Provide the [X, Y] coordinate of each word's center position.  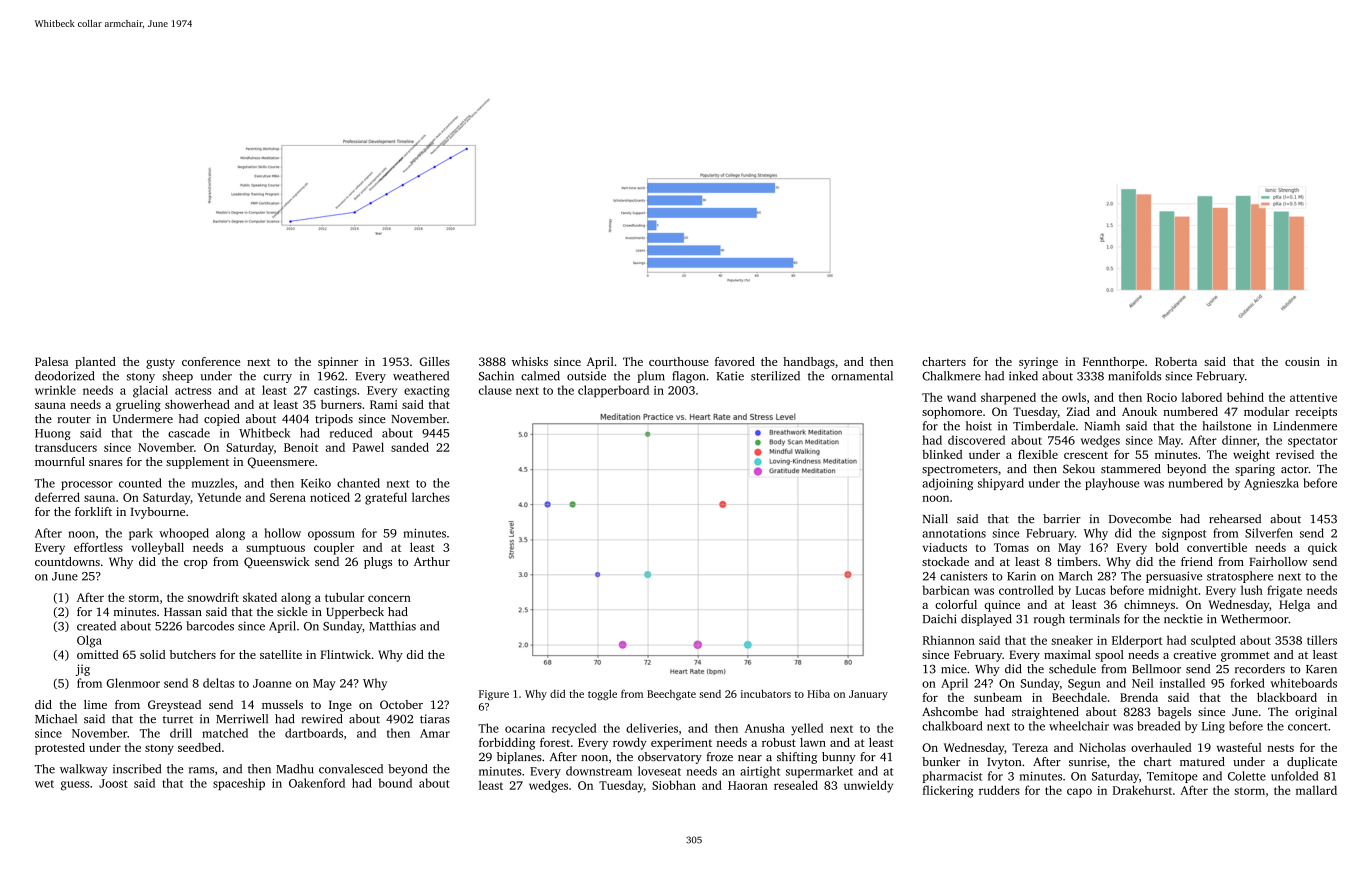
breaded [1158, 726]
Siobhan [674, 785]
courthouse [679, 361]
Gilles [434, 361]
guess [75, 786]
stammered [1131, 469]
